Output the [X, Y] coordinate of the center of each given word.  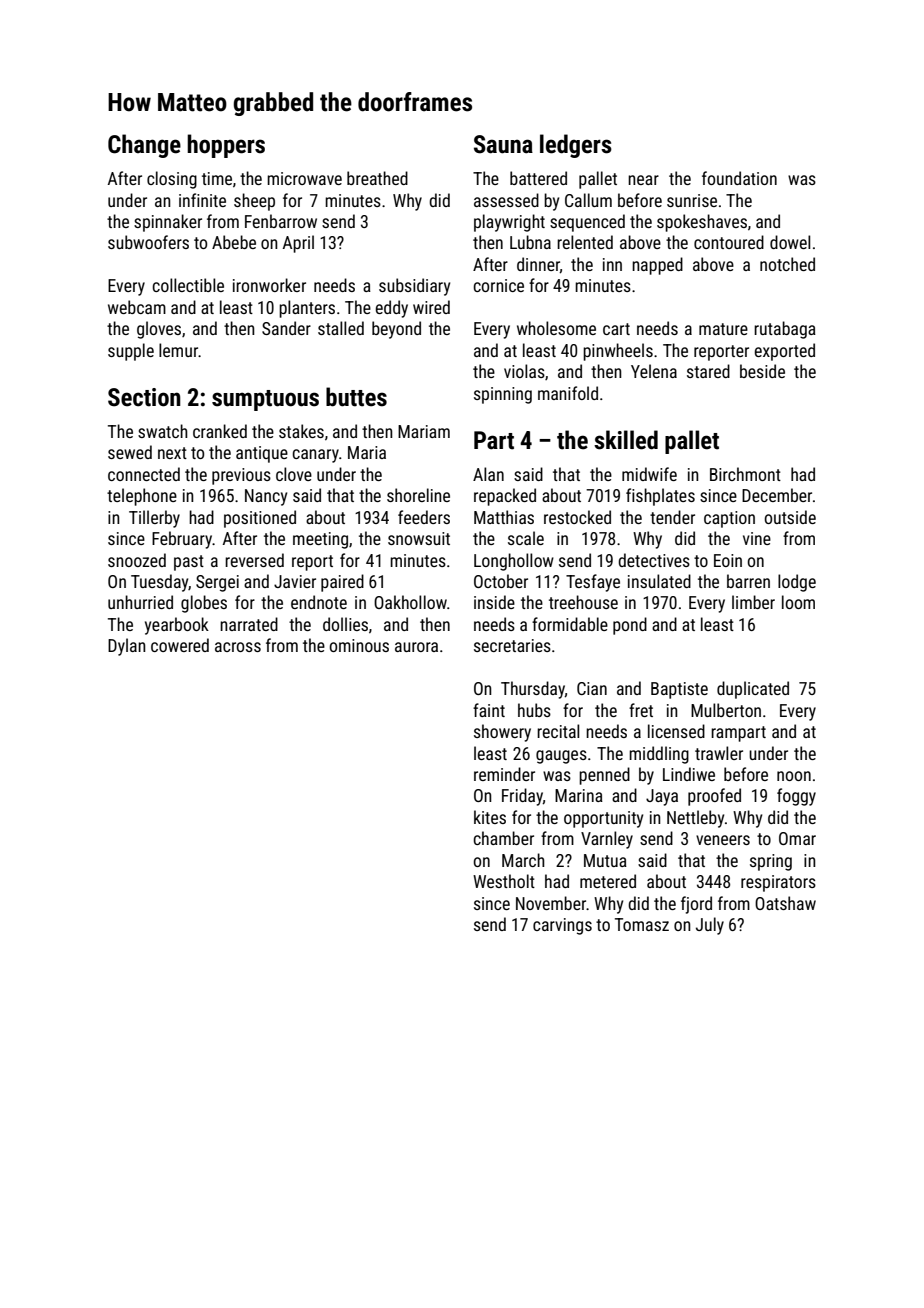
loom [798, 602]
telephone [142, 497]
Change [144, 146]
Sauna [503, 144]
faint [489, 710]
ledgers [576, 146]
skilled [626, 440]
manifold [568, 393]
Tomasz [642, 924]
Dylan [127, 647]
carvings [562, 926]
